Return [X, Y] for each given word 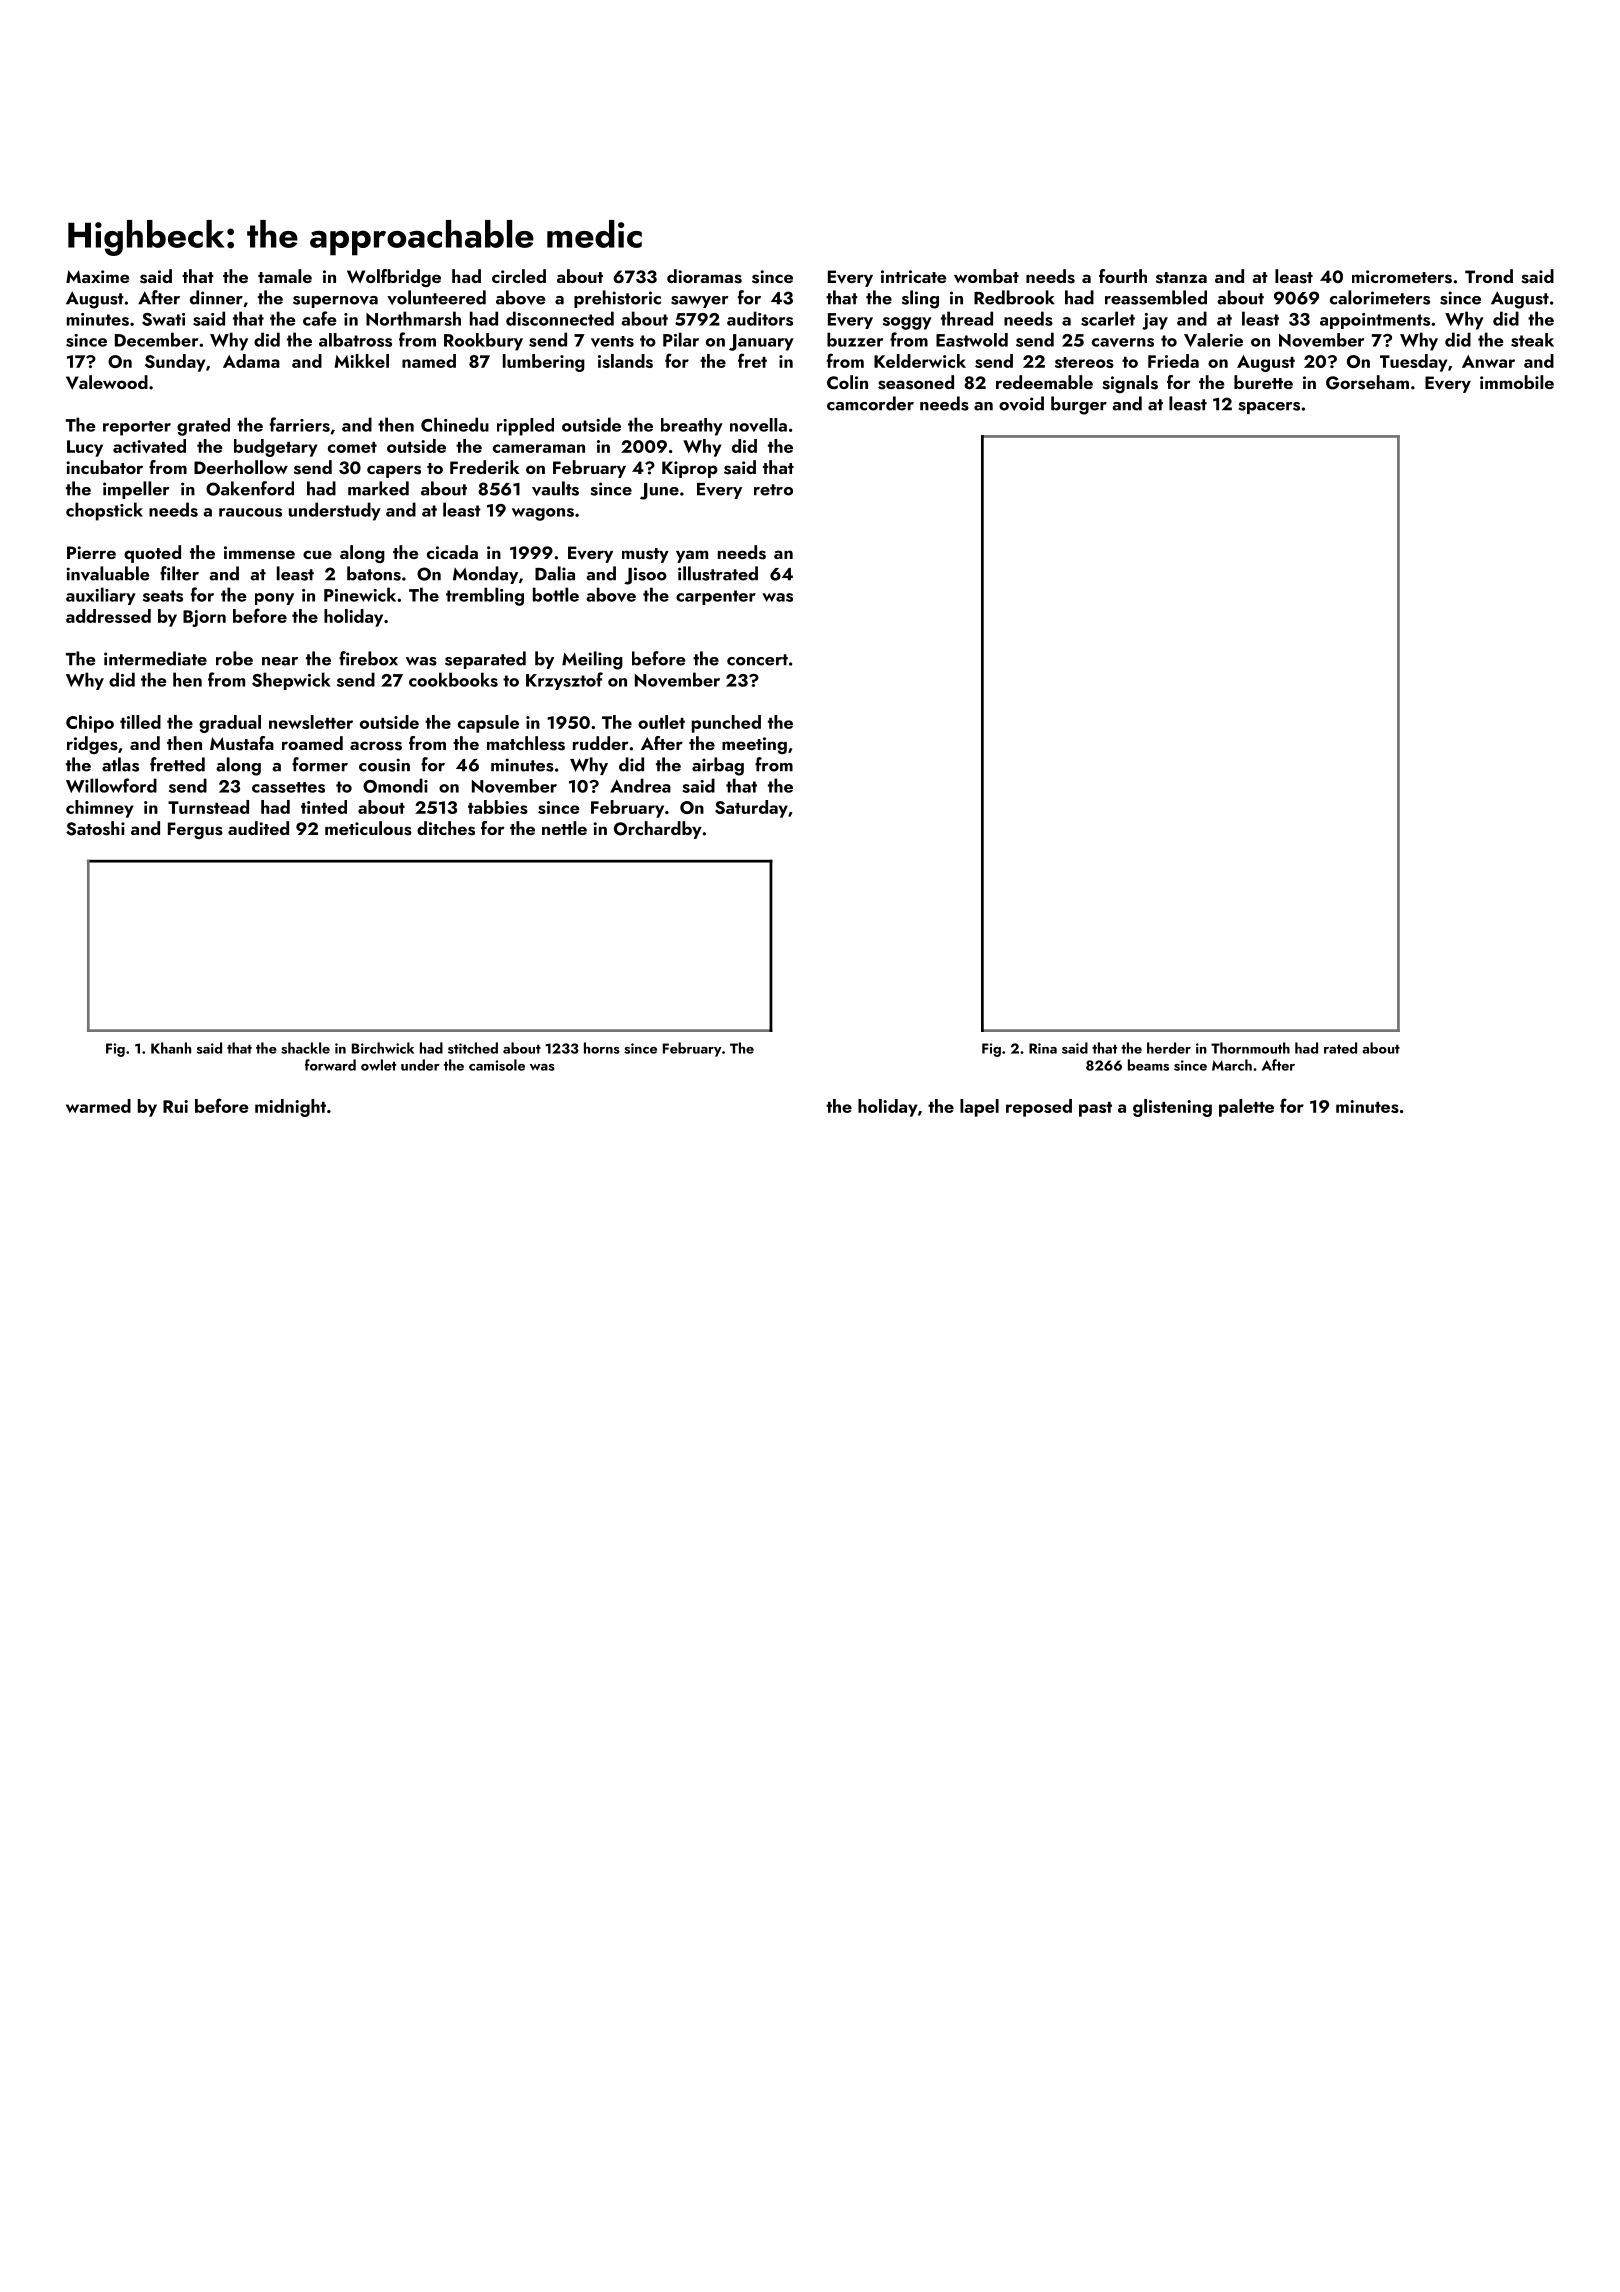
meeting [754, 745]
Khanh [171, 1048]
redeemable [1044, 382]
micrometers [1402, 277]
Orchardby [658, 830]
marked [378, 488]
